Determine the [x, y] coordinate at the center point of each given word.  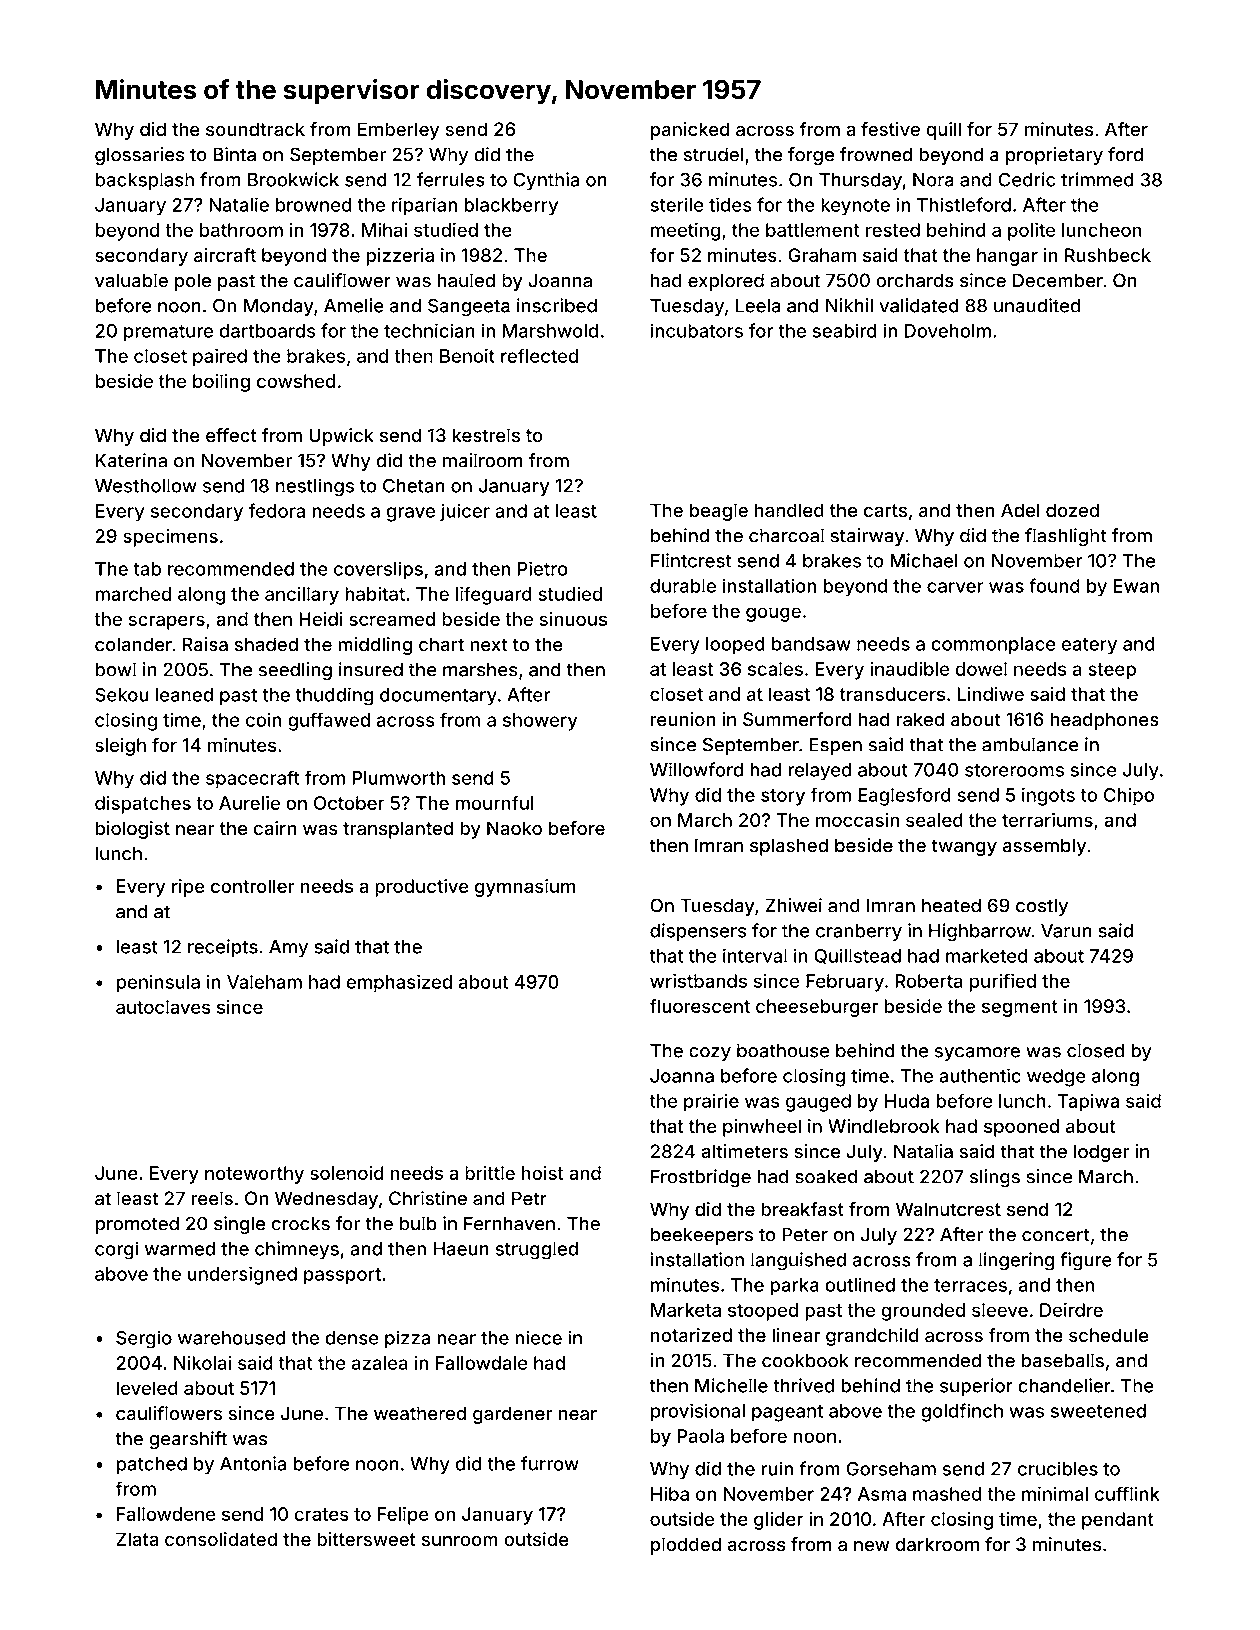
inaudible [909, 668]
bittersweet [366, 1539]
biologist [133, 830]
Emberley [398, 131]
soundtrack [255, 129]
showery [540, 722]
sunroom [460, 1540]
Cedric [1026, 179]
